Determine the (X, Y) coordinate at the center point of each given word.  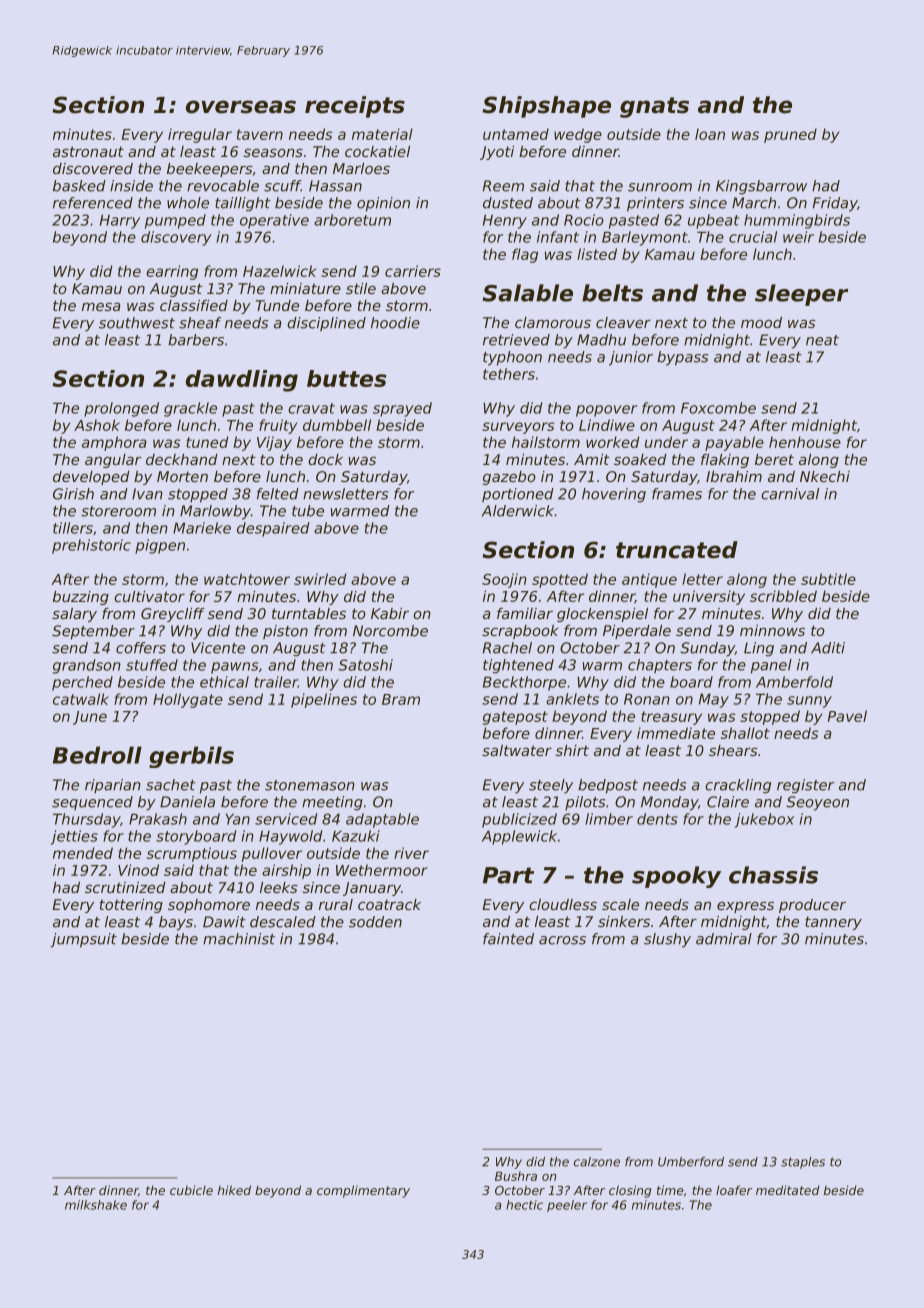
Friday (835, 204)
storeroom (118, 511)
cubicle (191, 1190)
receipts (355, 107)
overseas (241, 107)
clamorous (553, 322)
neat (822, 340)
